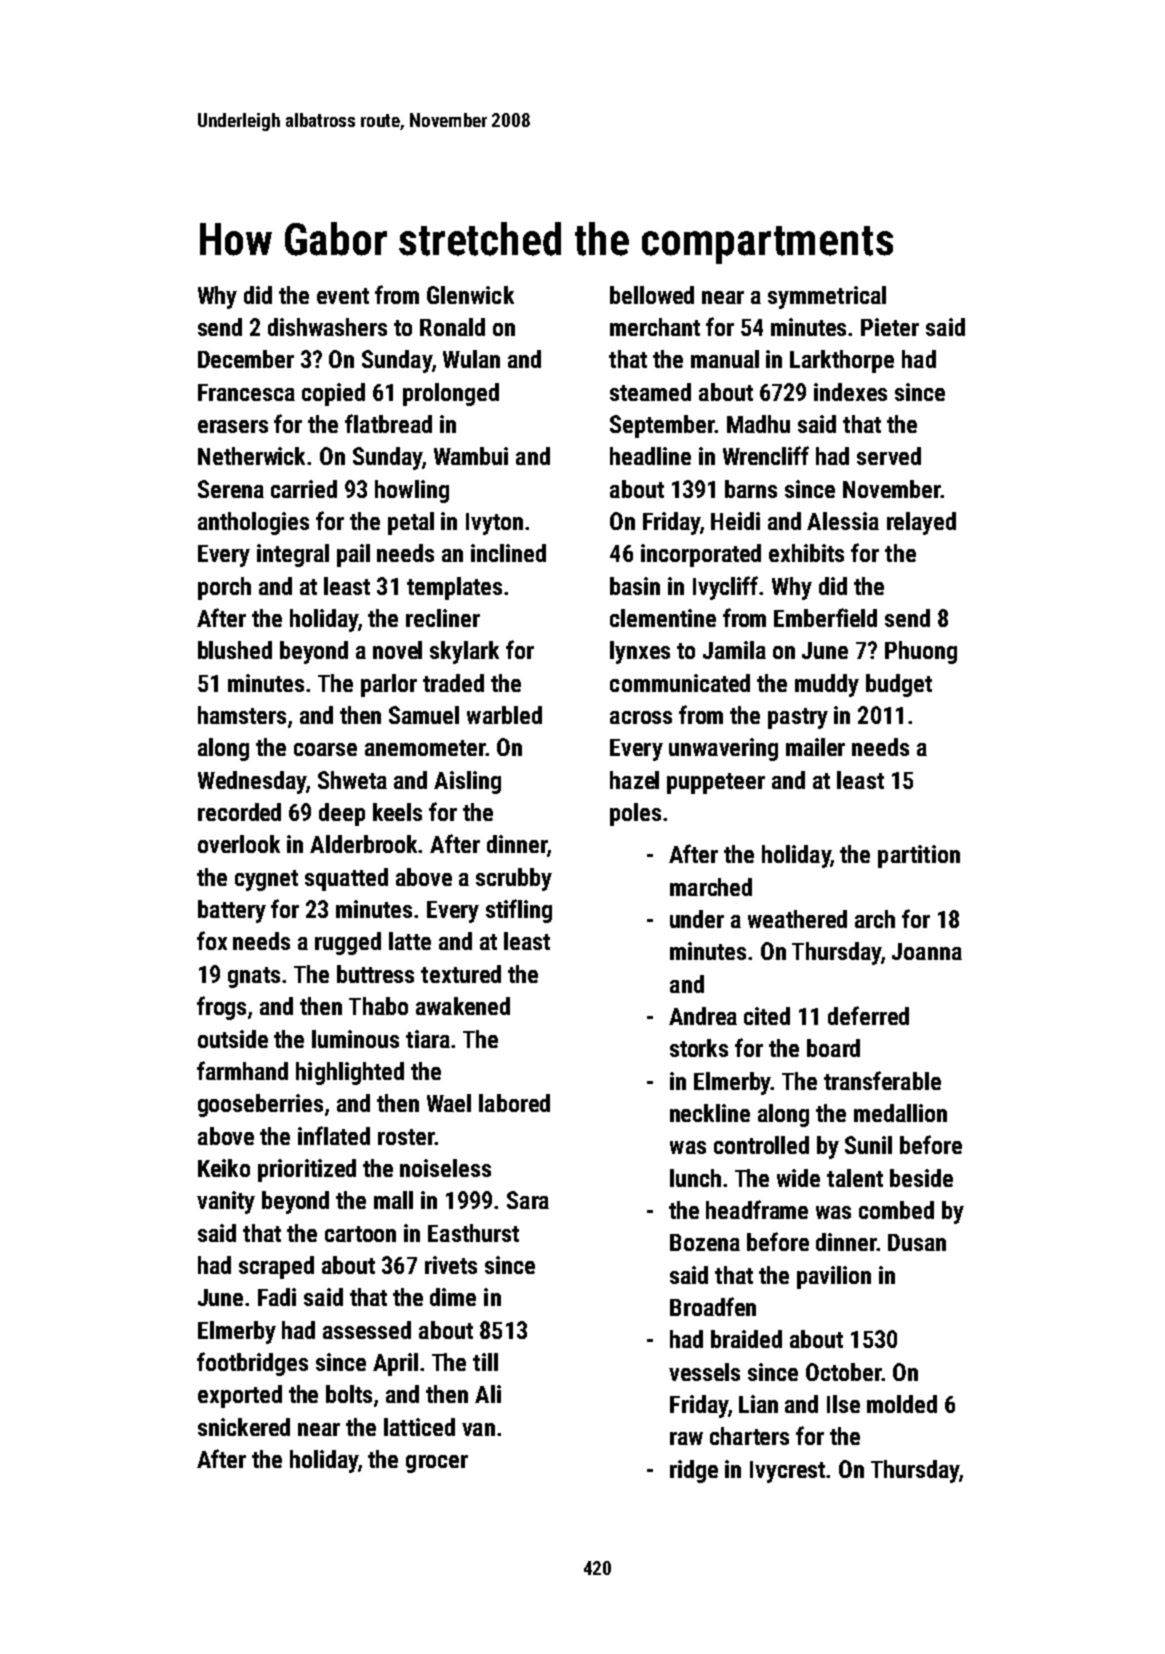 This page has width=1165, height=1654. What do you see at coordinates (695, 1178) in the page?
I see `lunch` at bounding box center [695, 1178].
